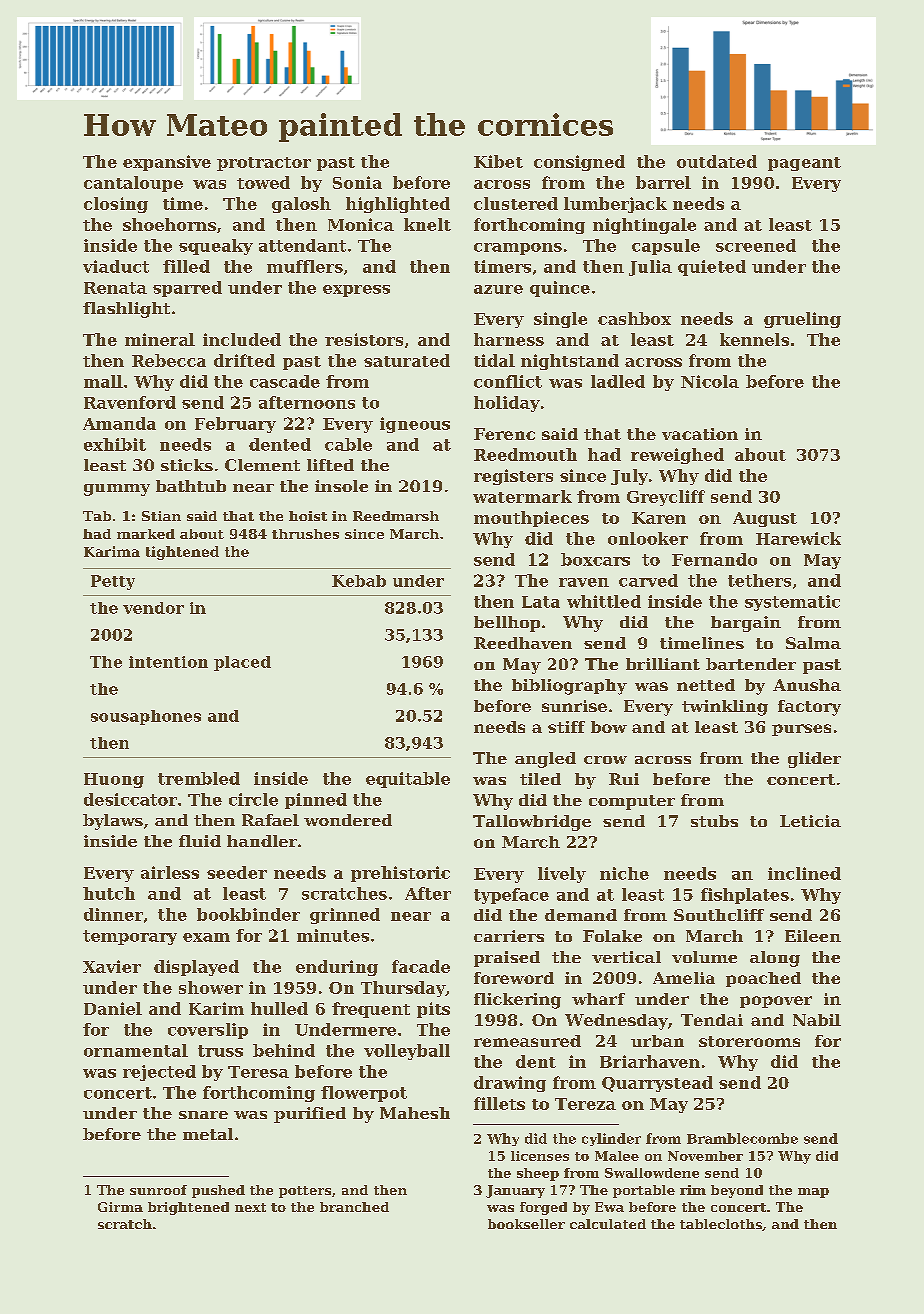 Image resolution: width=924 pixels, height=1314 pixels. Describe the element at coordinates (714, 821) in the screenshot. I see `stubs` at that location.
